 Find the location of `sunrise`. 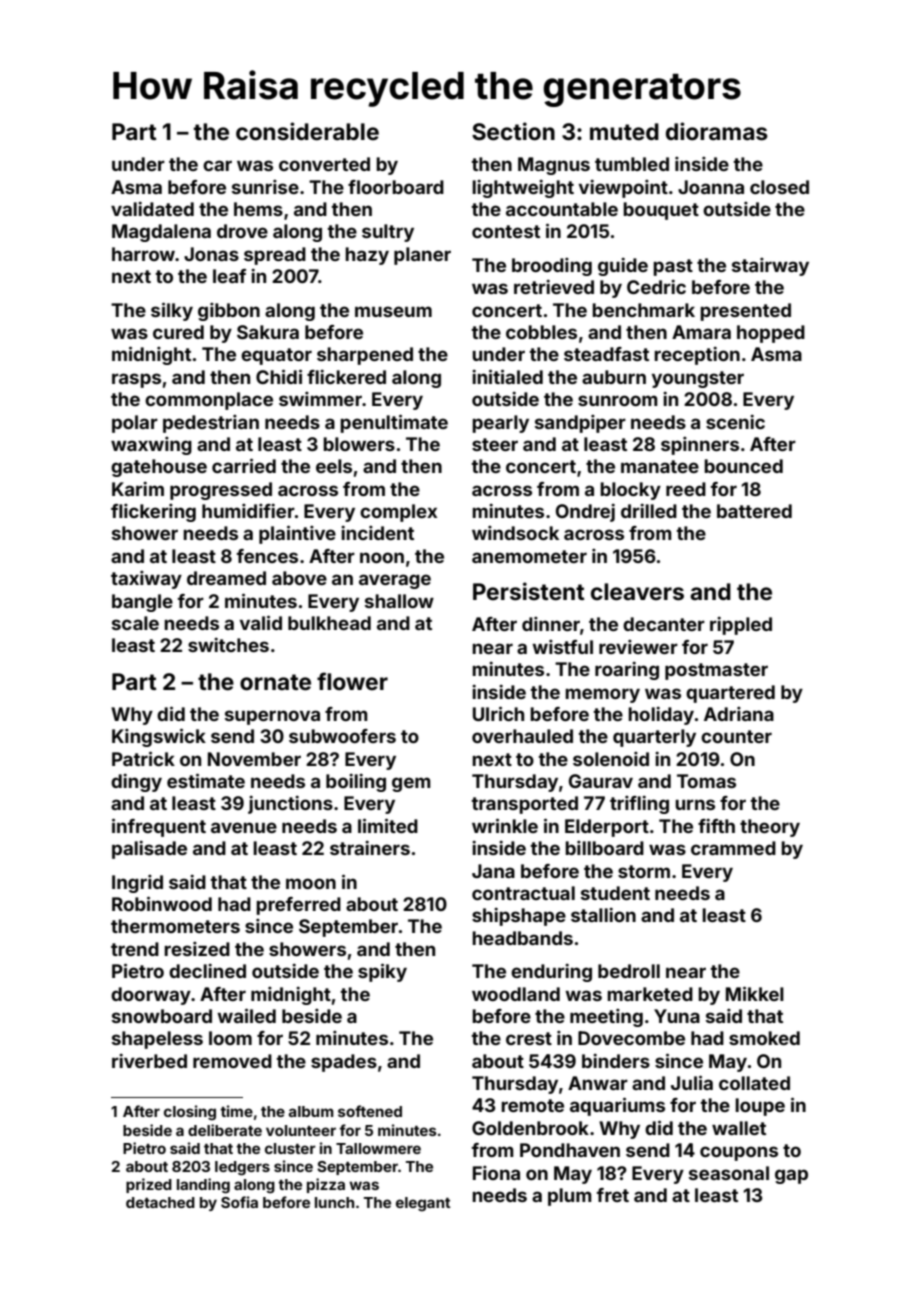

sunrise is located at coordinates (265, 187).
